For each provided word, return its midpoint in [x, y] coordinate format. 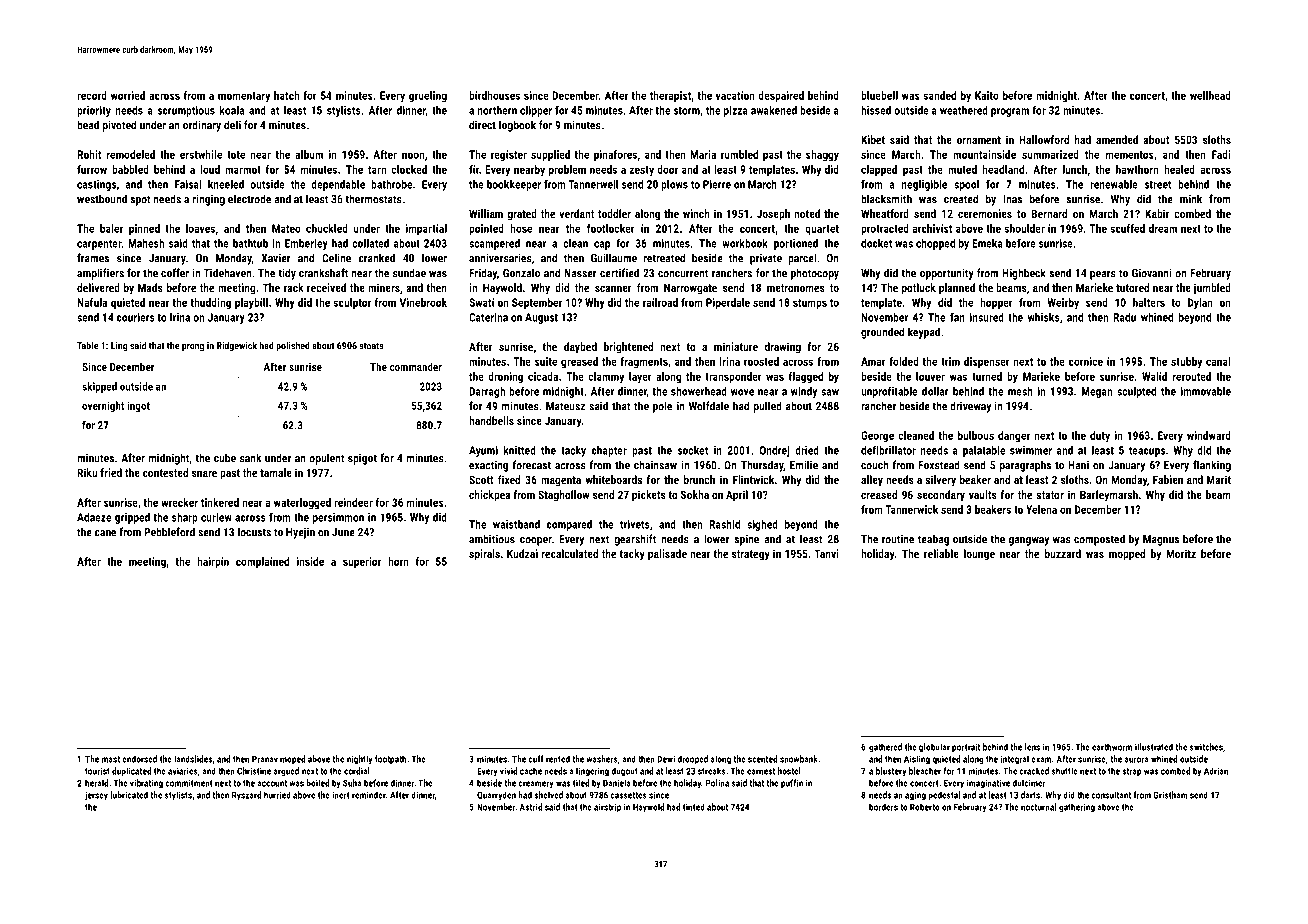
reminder [369, 795]
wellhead [1210, 95]
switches [1206, 747]
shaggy [822, 155]
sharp [185, 518]
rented [558, 759]
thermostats [373, 199]
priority [94, 111]
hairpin [213, 562]
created [961, 199]
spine [747, 540]
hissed [876, 110]
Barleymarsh [1109, 496]
